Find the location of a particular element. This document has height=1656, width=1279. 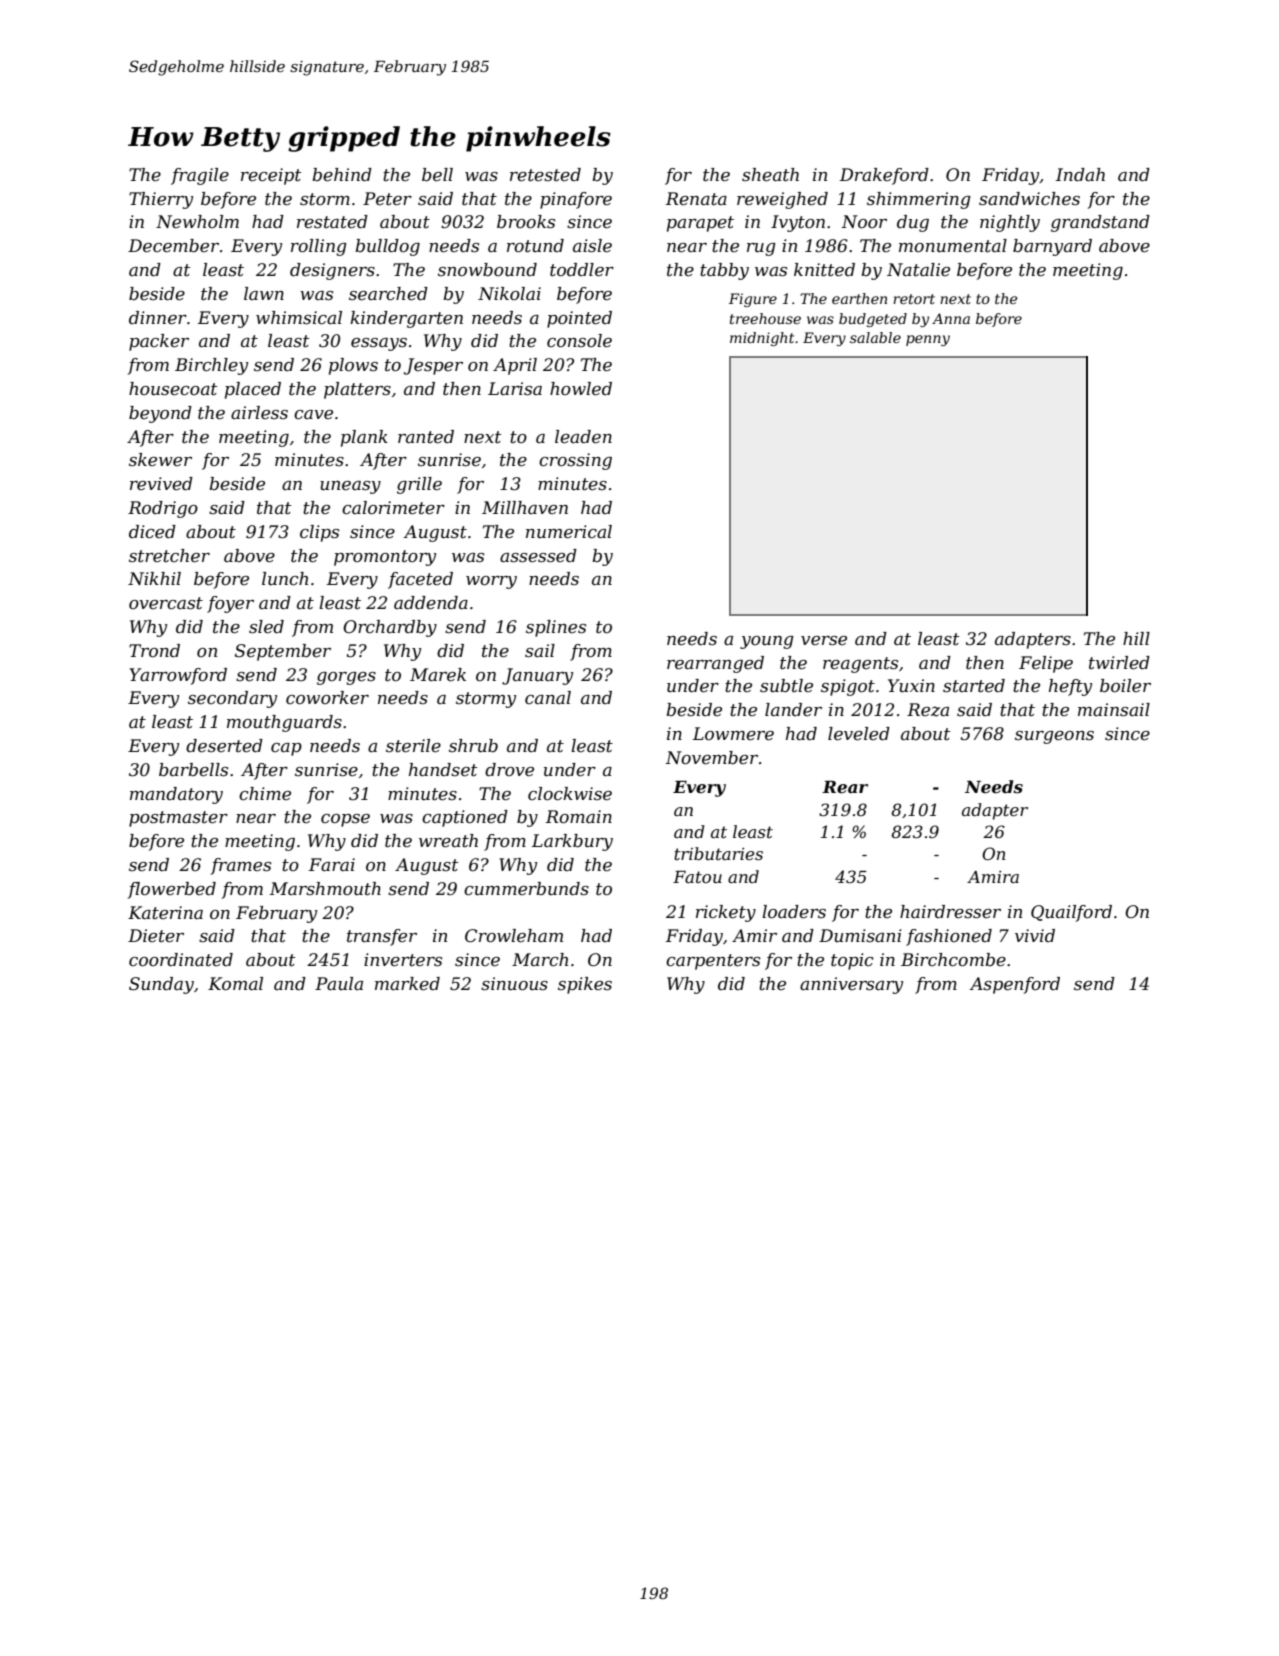

Renata is located at coordinates (696, 199).
